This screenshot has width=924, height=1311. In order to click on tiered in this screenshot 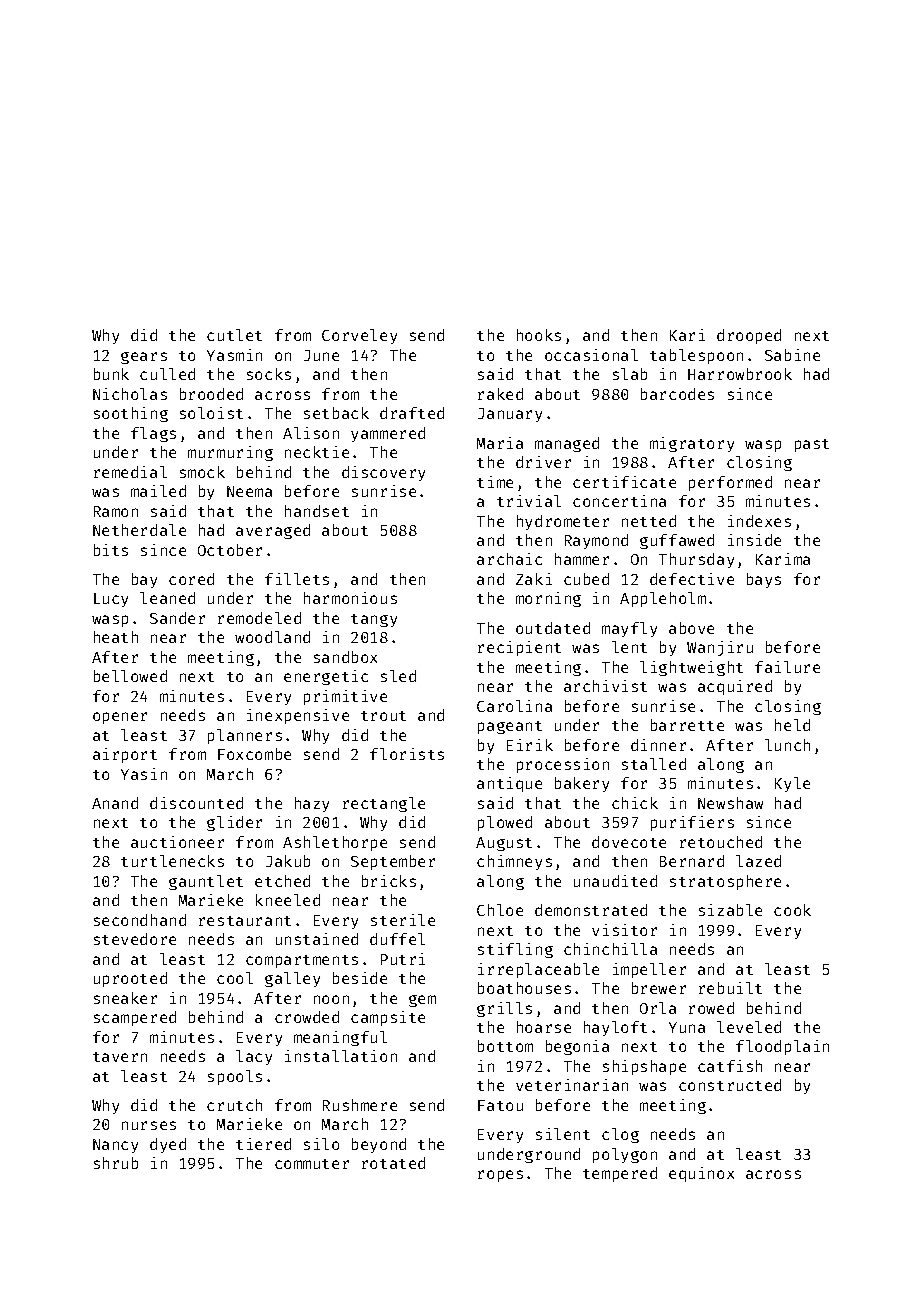, I will do `click(263, 1144)`.
